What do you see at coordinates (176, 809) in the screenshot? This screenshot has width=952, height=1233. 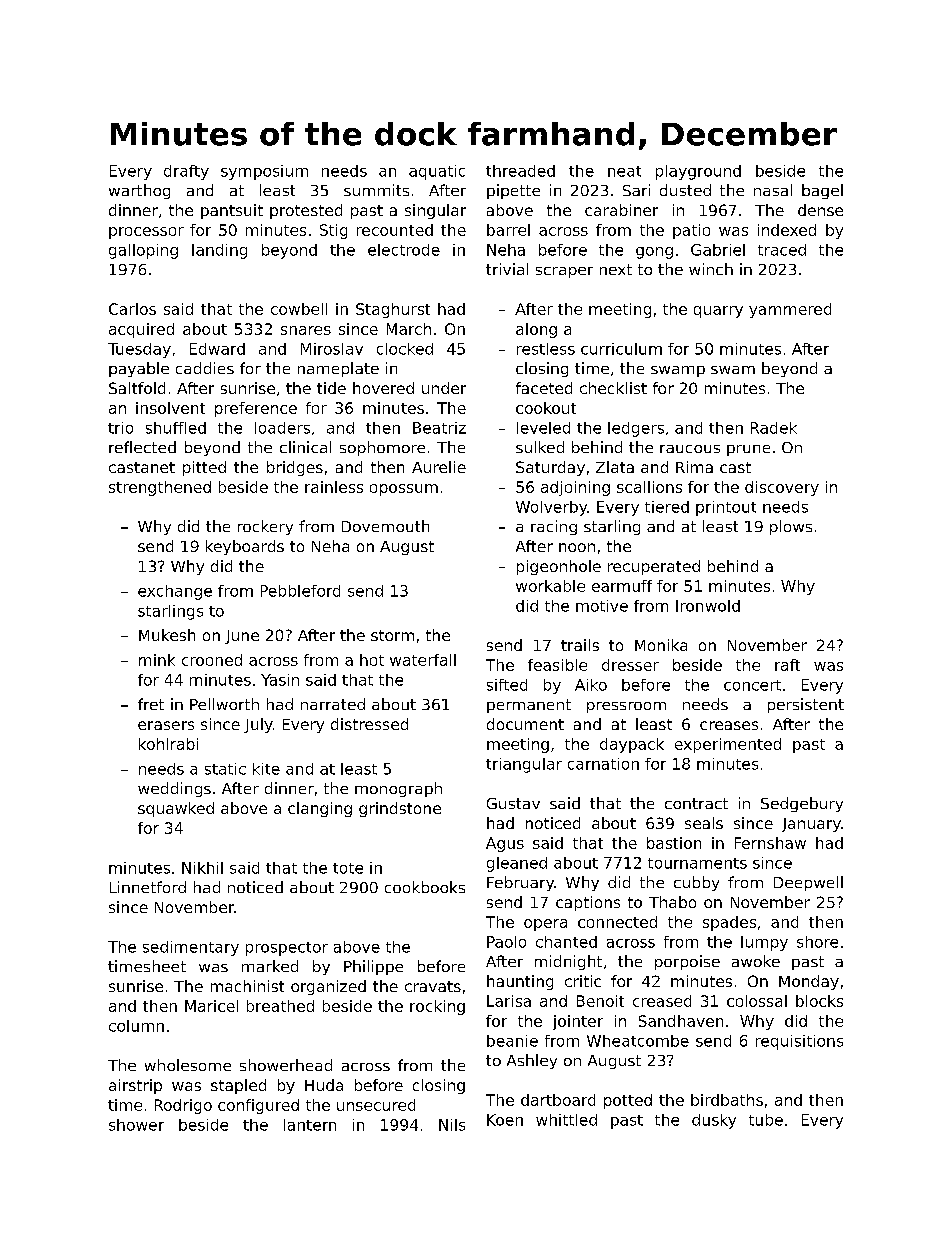 I see `squawked` at bounding box center [176, 809].
